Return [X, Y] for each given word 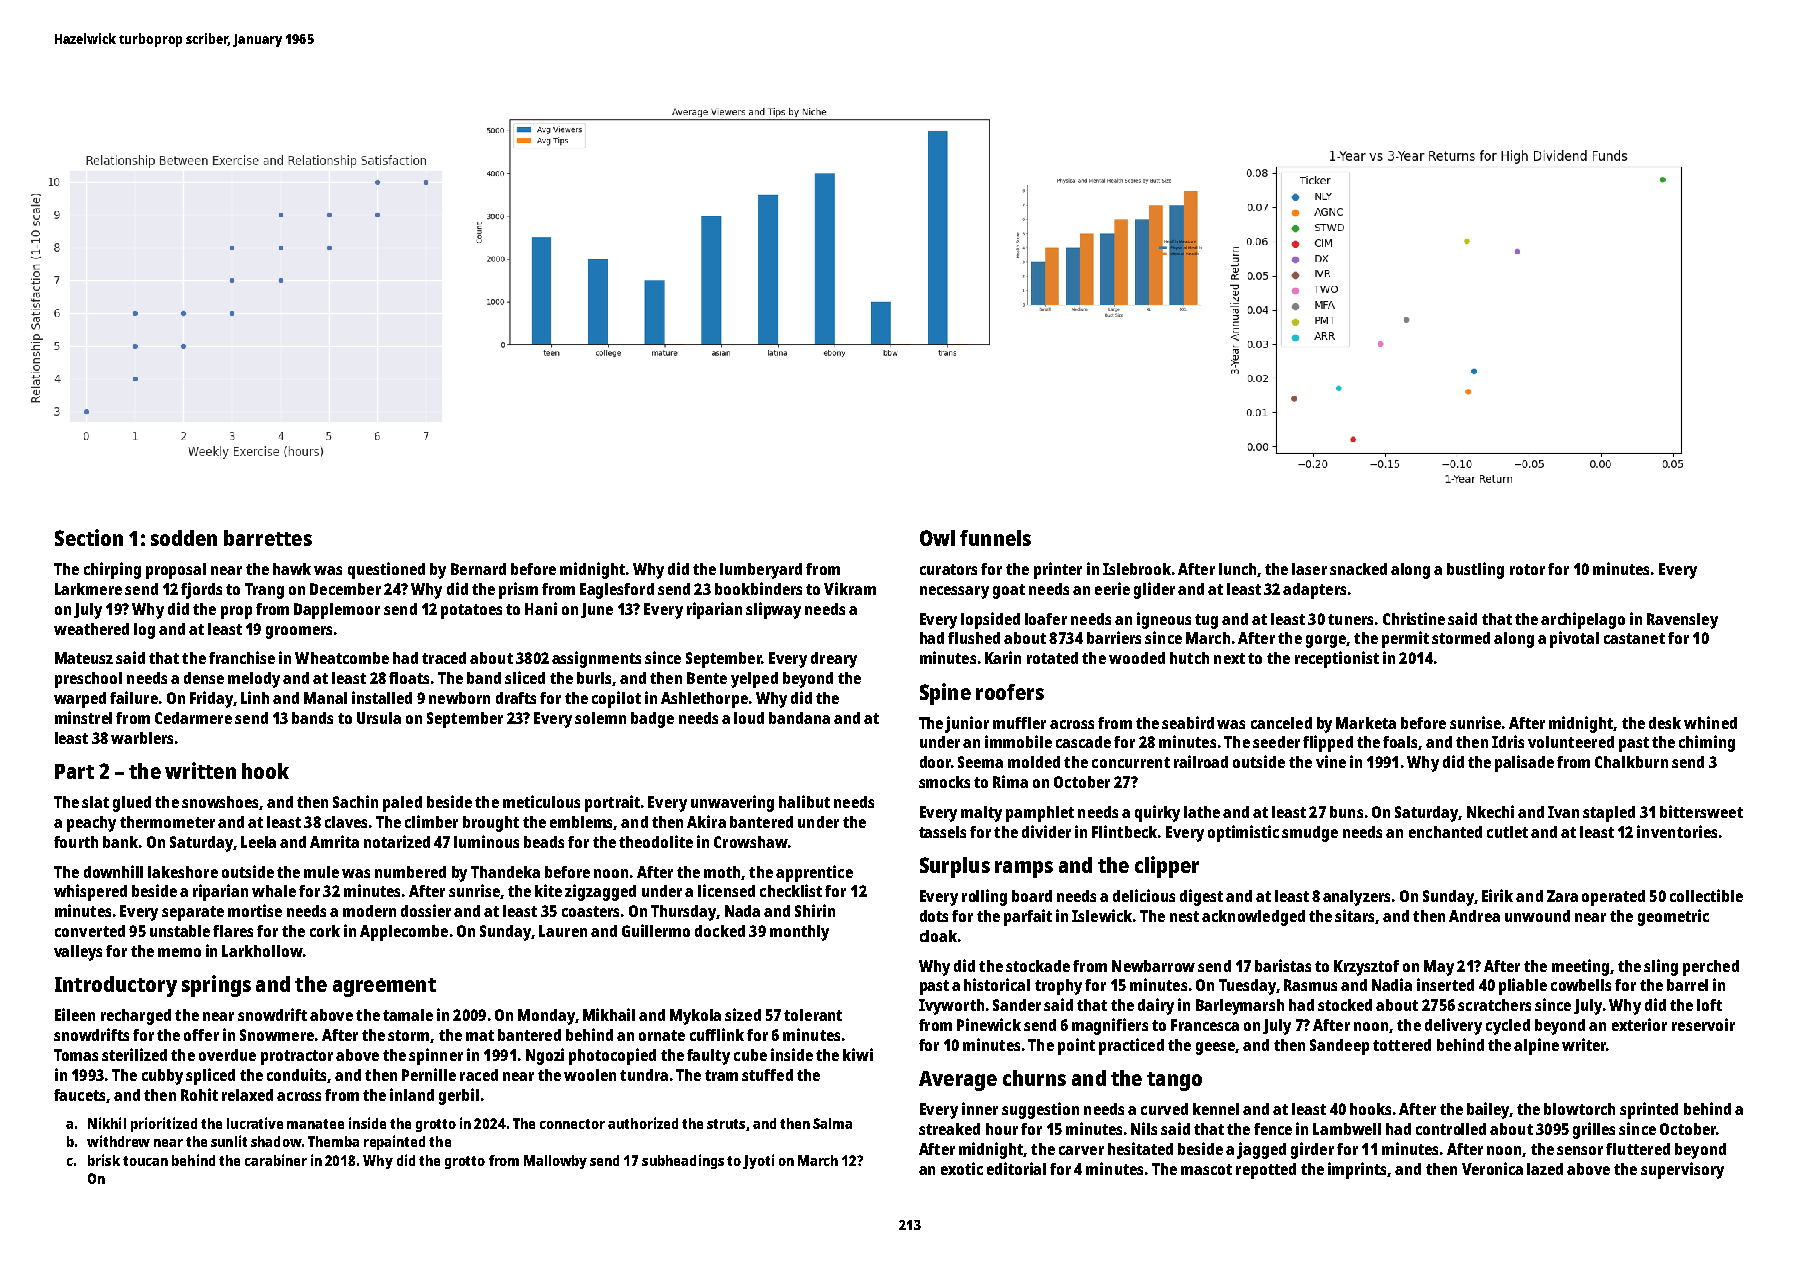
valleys [78, 953]
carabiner [276, 1160]
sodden [184, 538]
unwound [1537, 916]
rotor [1527, 569]
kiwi [858, 1054]
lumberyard [761, 571]
